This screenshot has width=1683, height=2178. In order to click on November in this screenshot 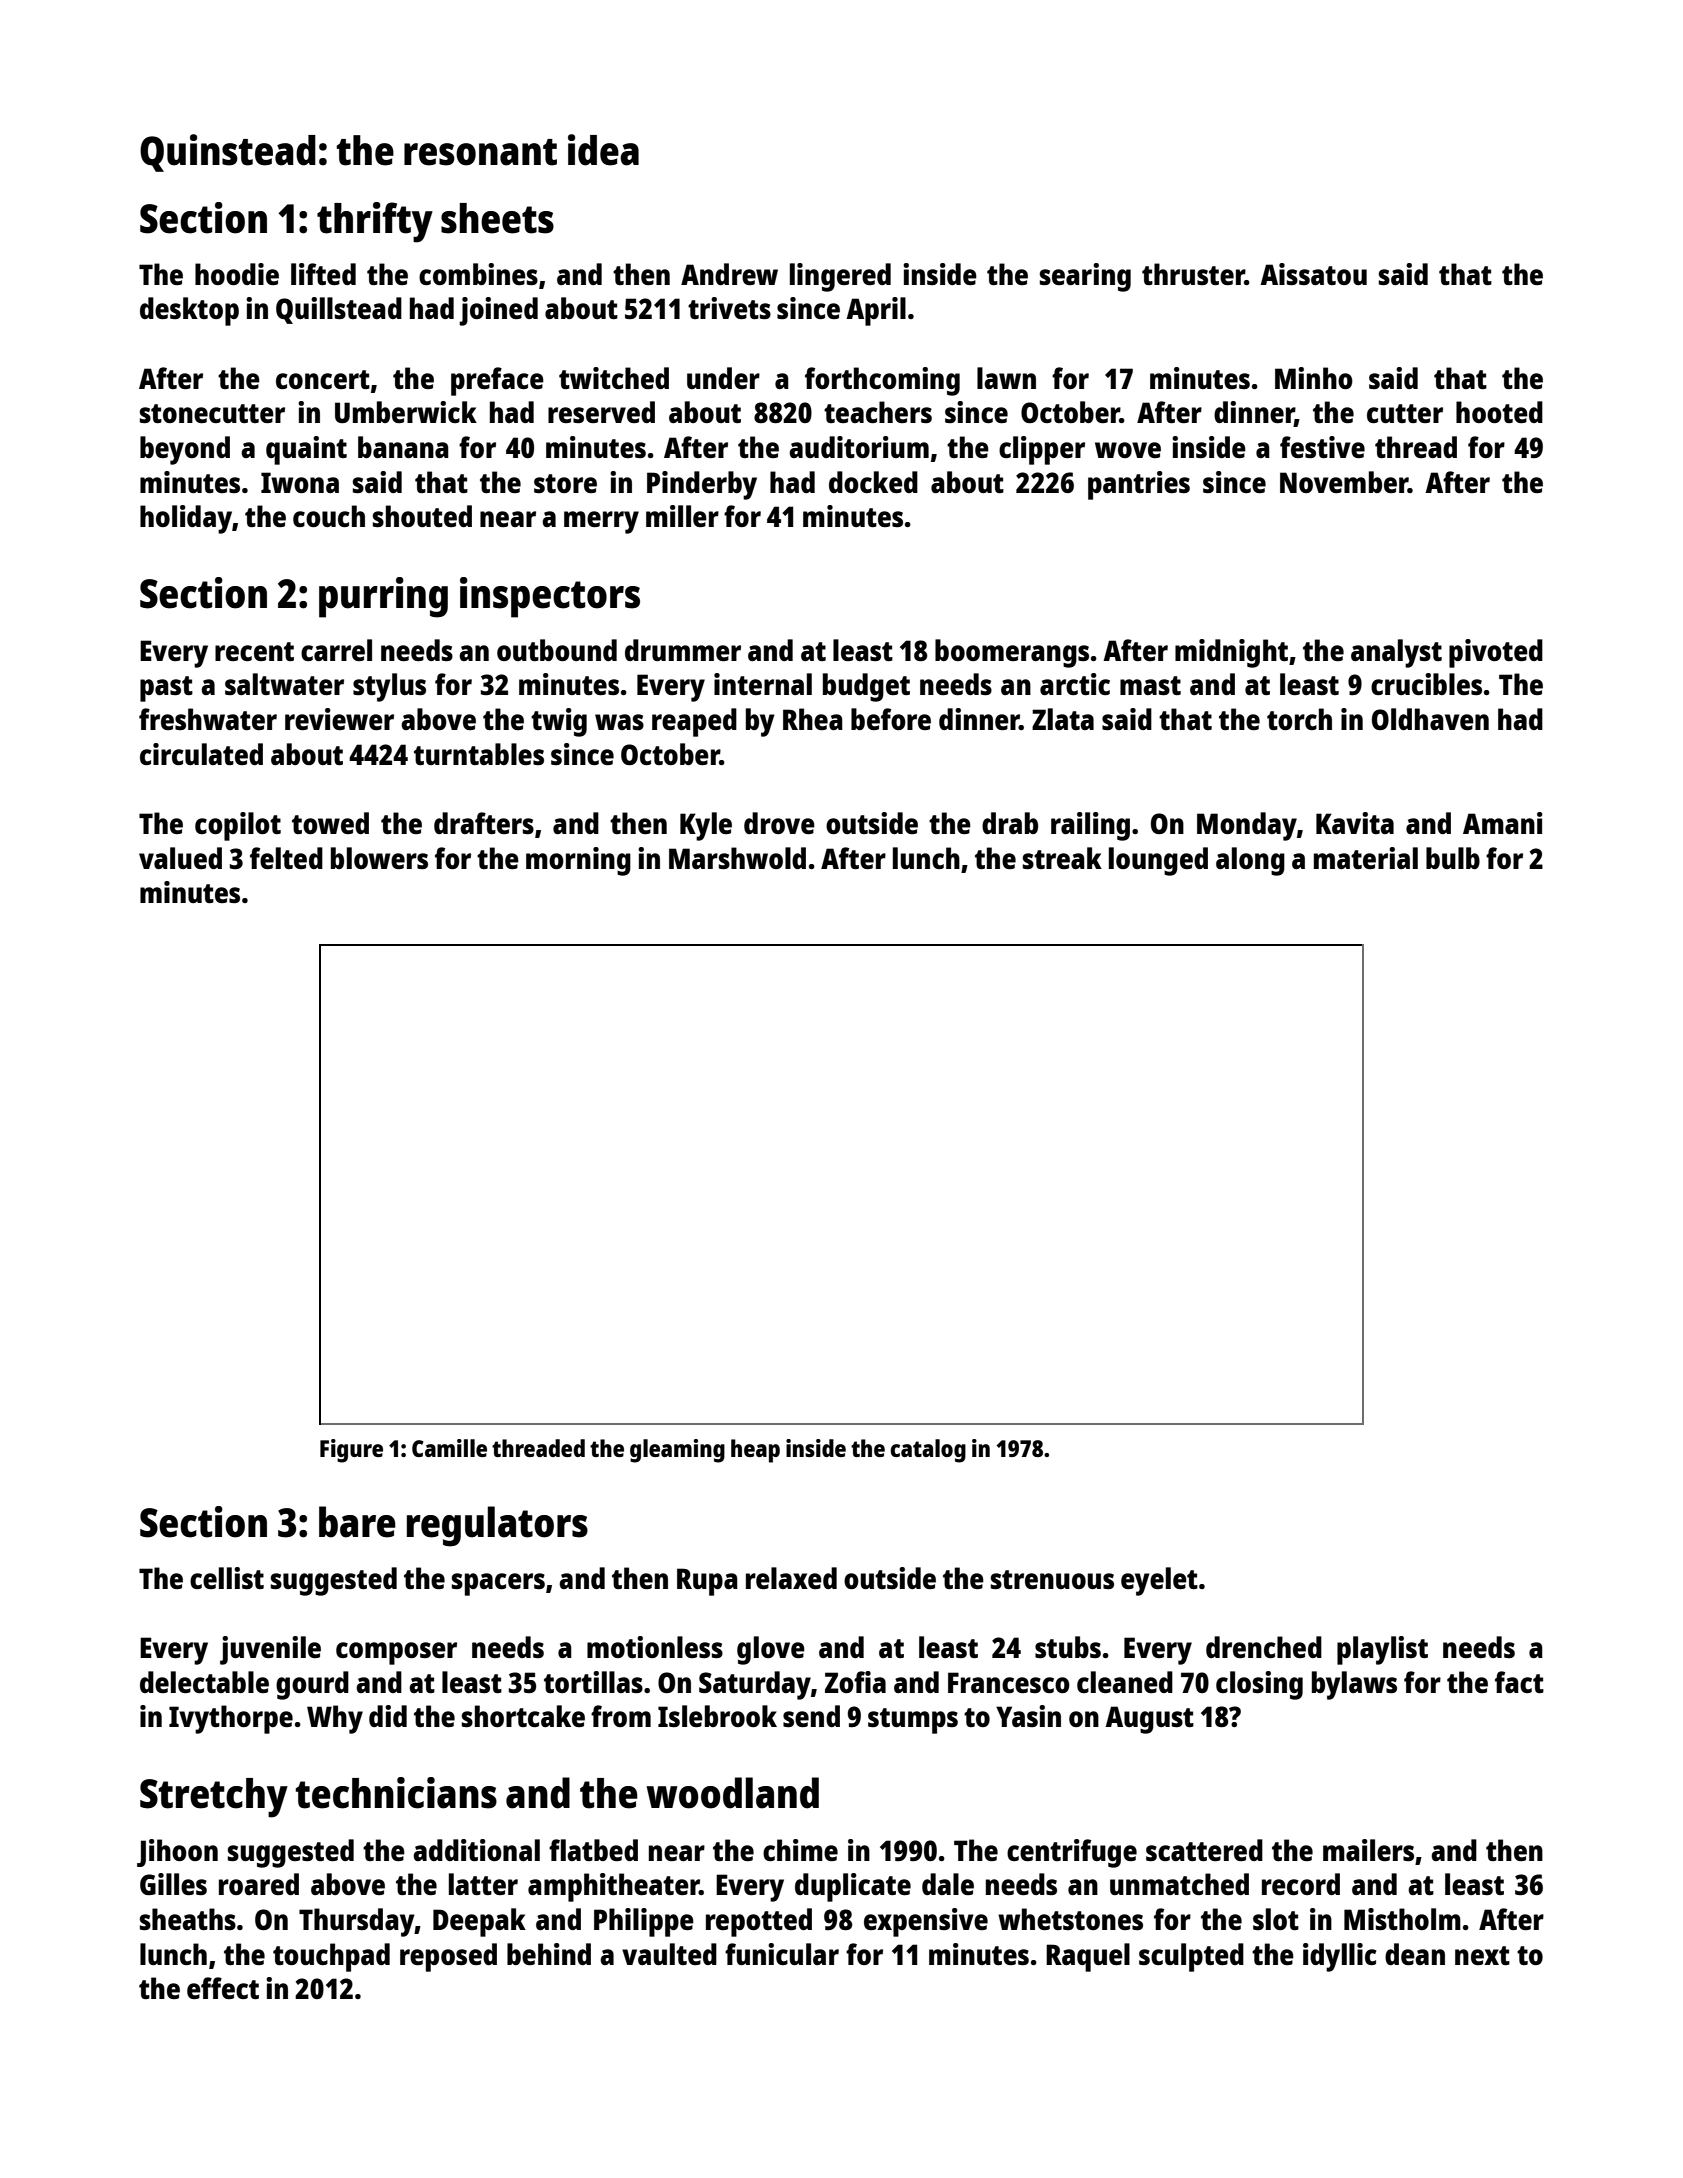, I will do `click(1344, 482)`.
